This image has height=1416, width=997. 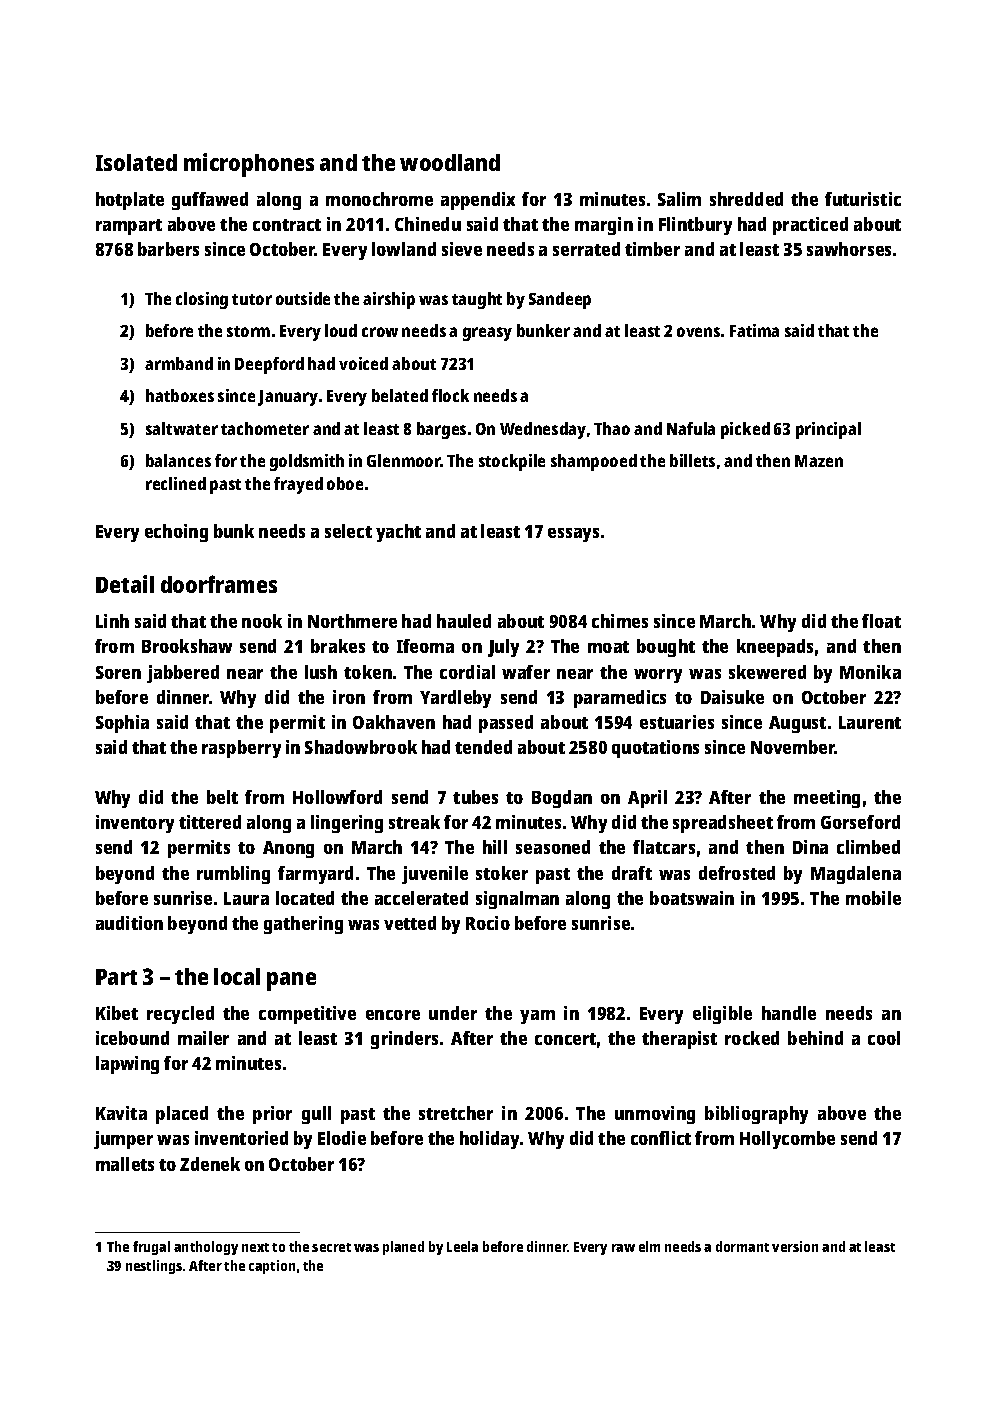 What do you see at coordinates (206, 1248) in the image?
I see `anthology` at bounding box center [206, 1248].
